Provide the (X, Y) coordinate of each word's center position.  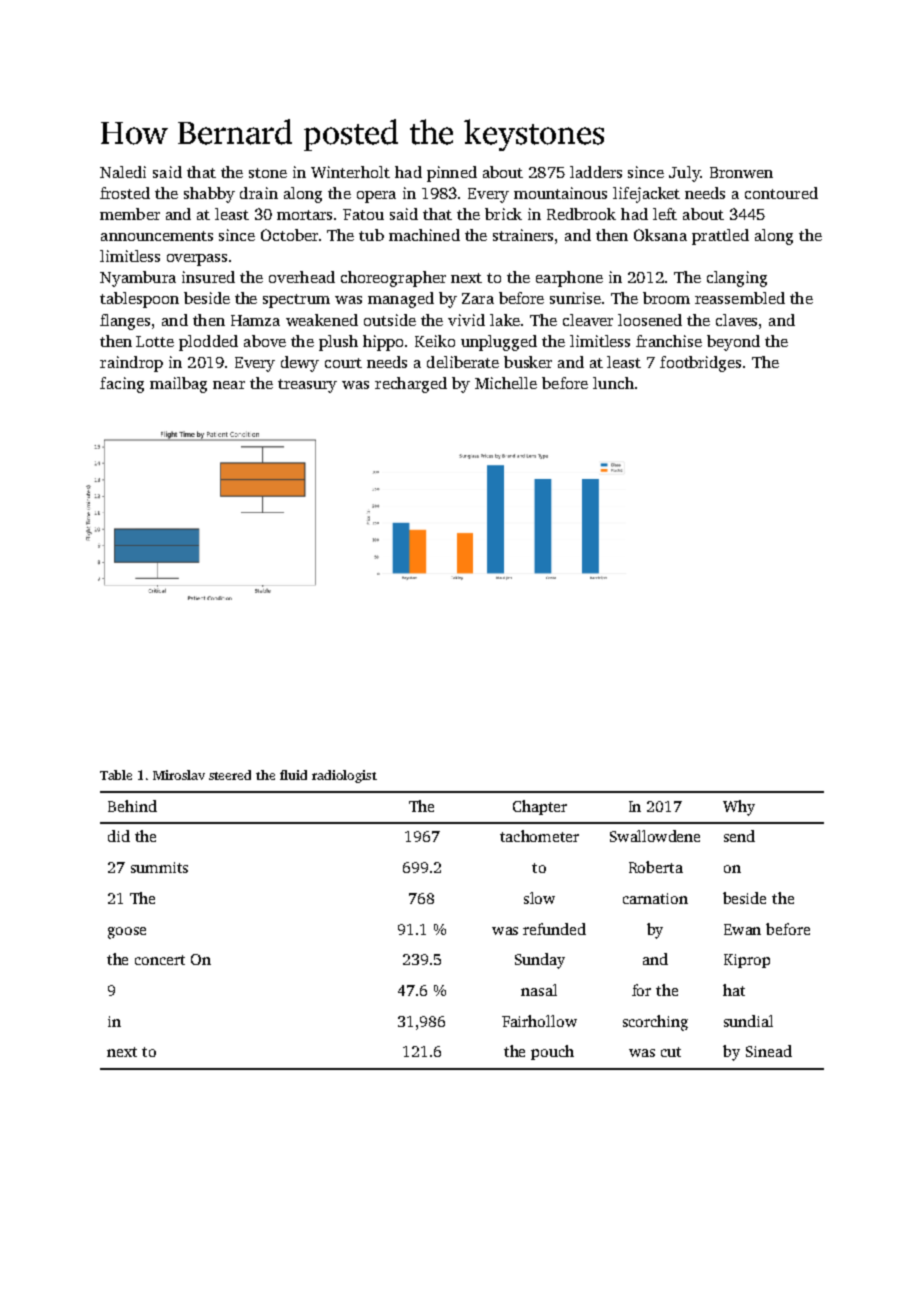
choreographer (393, 279)
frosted (125, 193)
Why (739, 808)
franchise (669, 341)
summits (159, 867)
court (343, 363)
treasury (307, 386)
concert (160, 960)
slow (539, 898)
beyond (733, 343)
